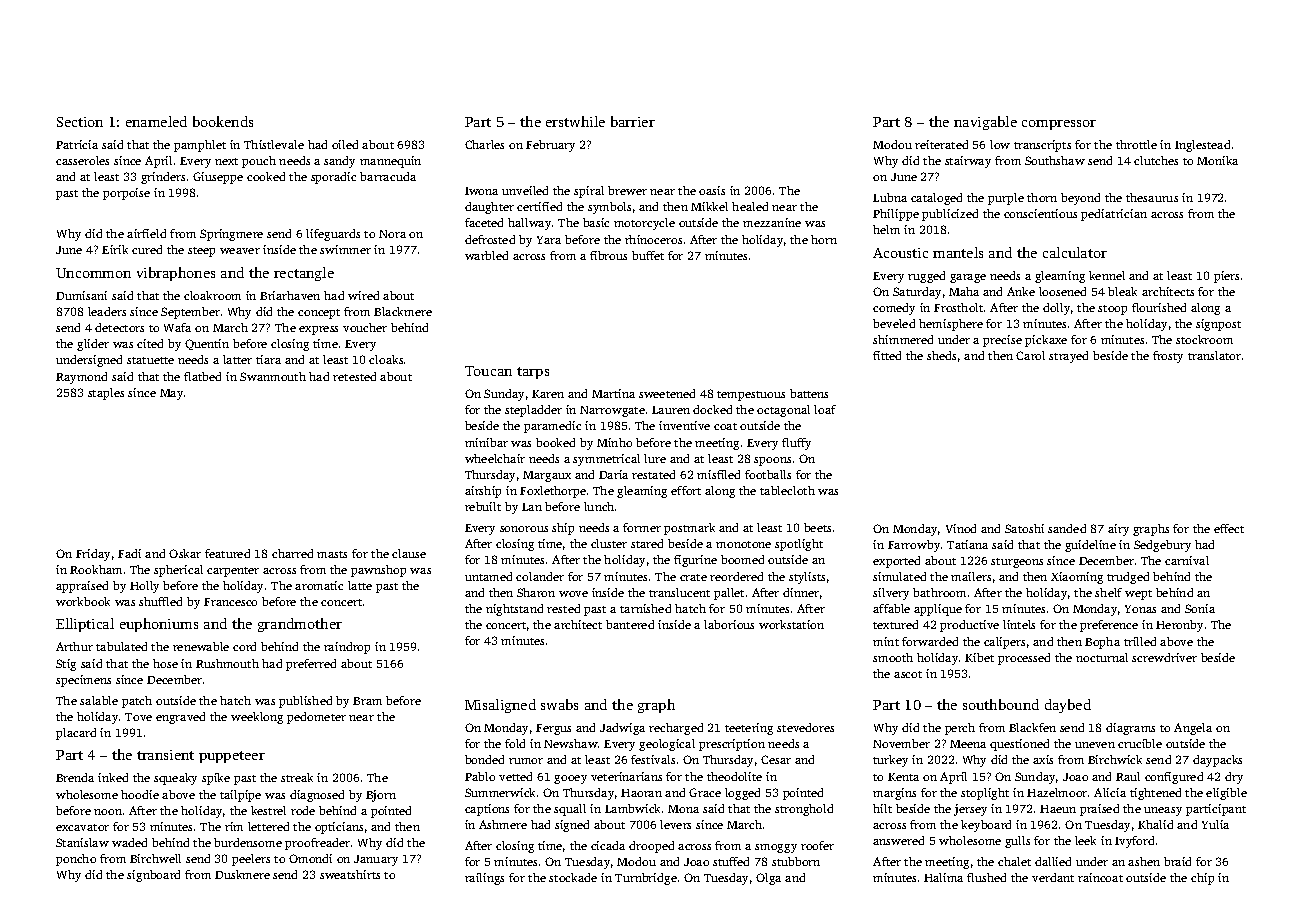 The width and height of the screenshot is (1308, 924). Describe the element at coordinates (676, 729) in the screenshot. I see `recharged` at that location.
